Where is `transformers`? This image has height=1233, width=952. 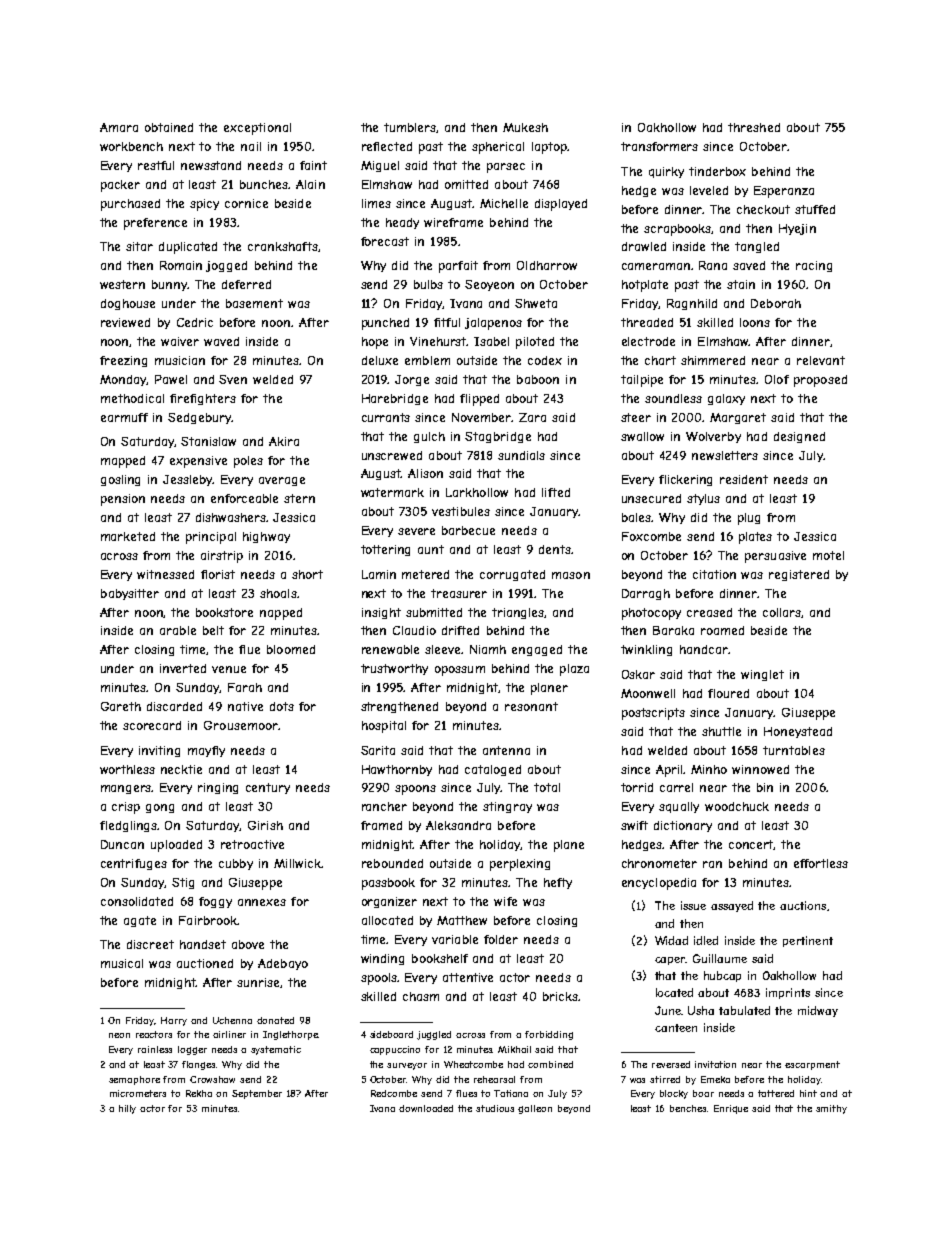
transformers is located at coordinates (659, 146).
